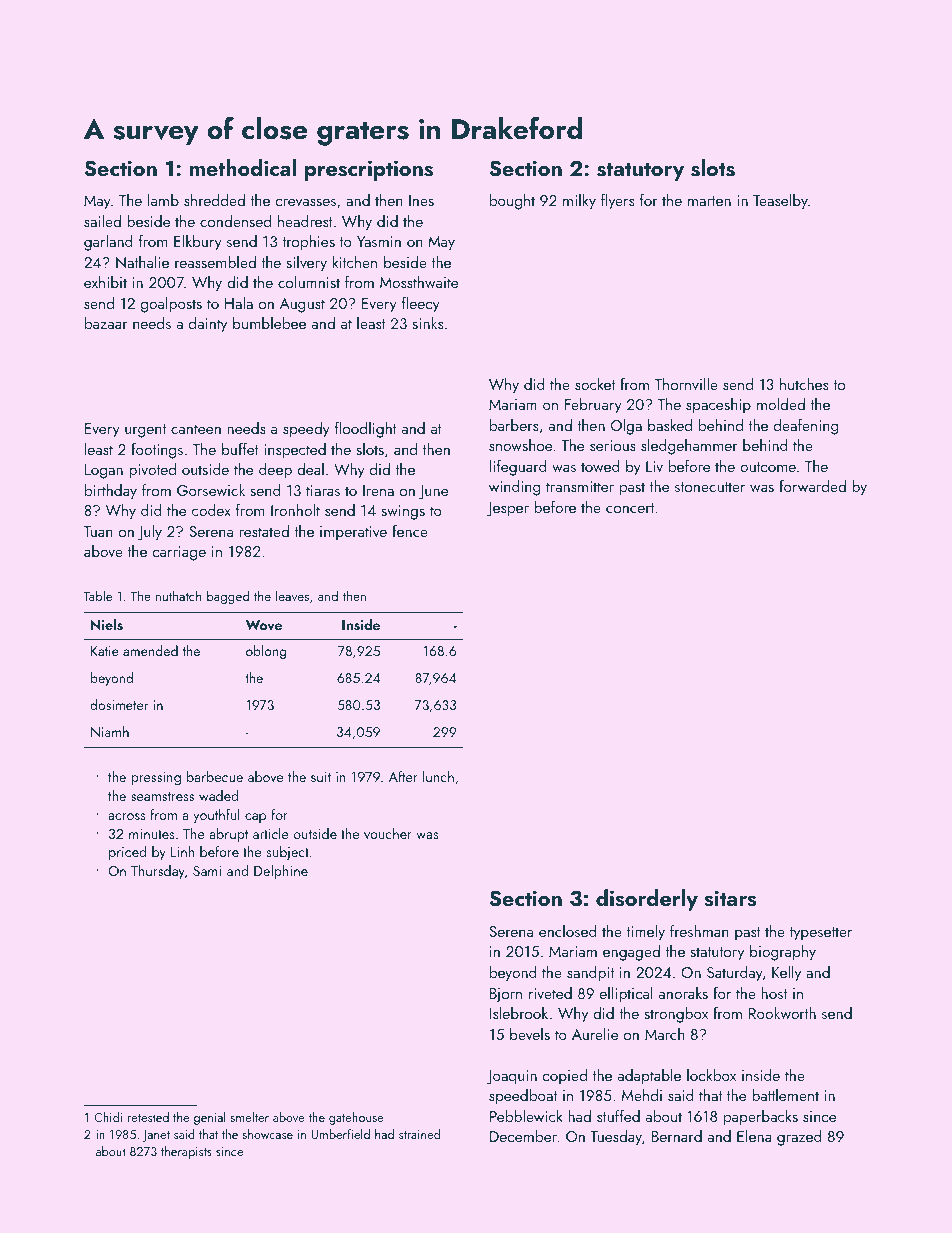  I want to click on concert, so click(630, 508).
